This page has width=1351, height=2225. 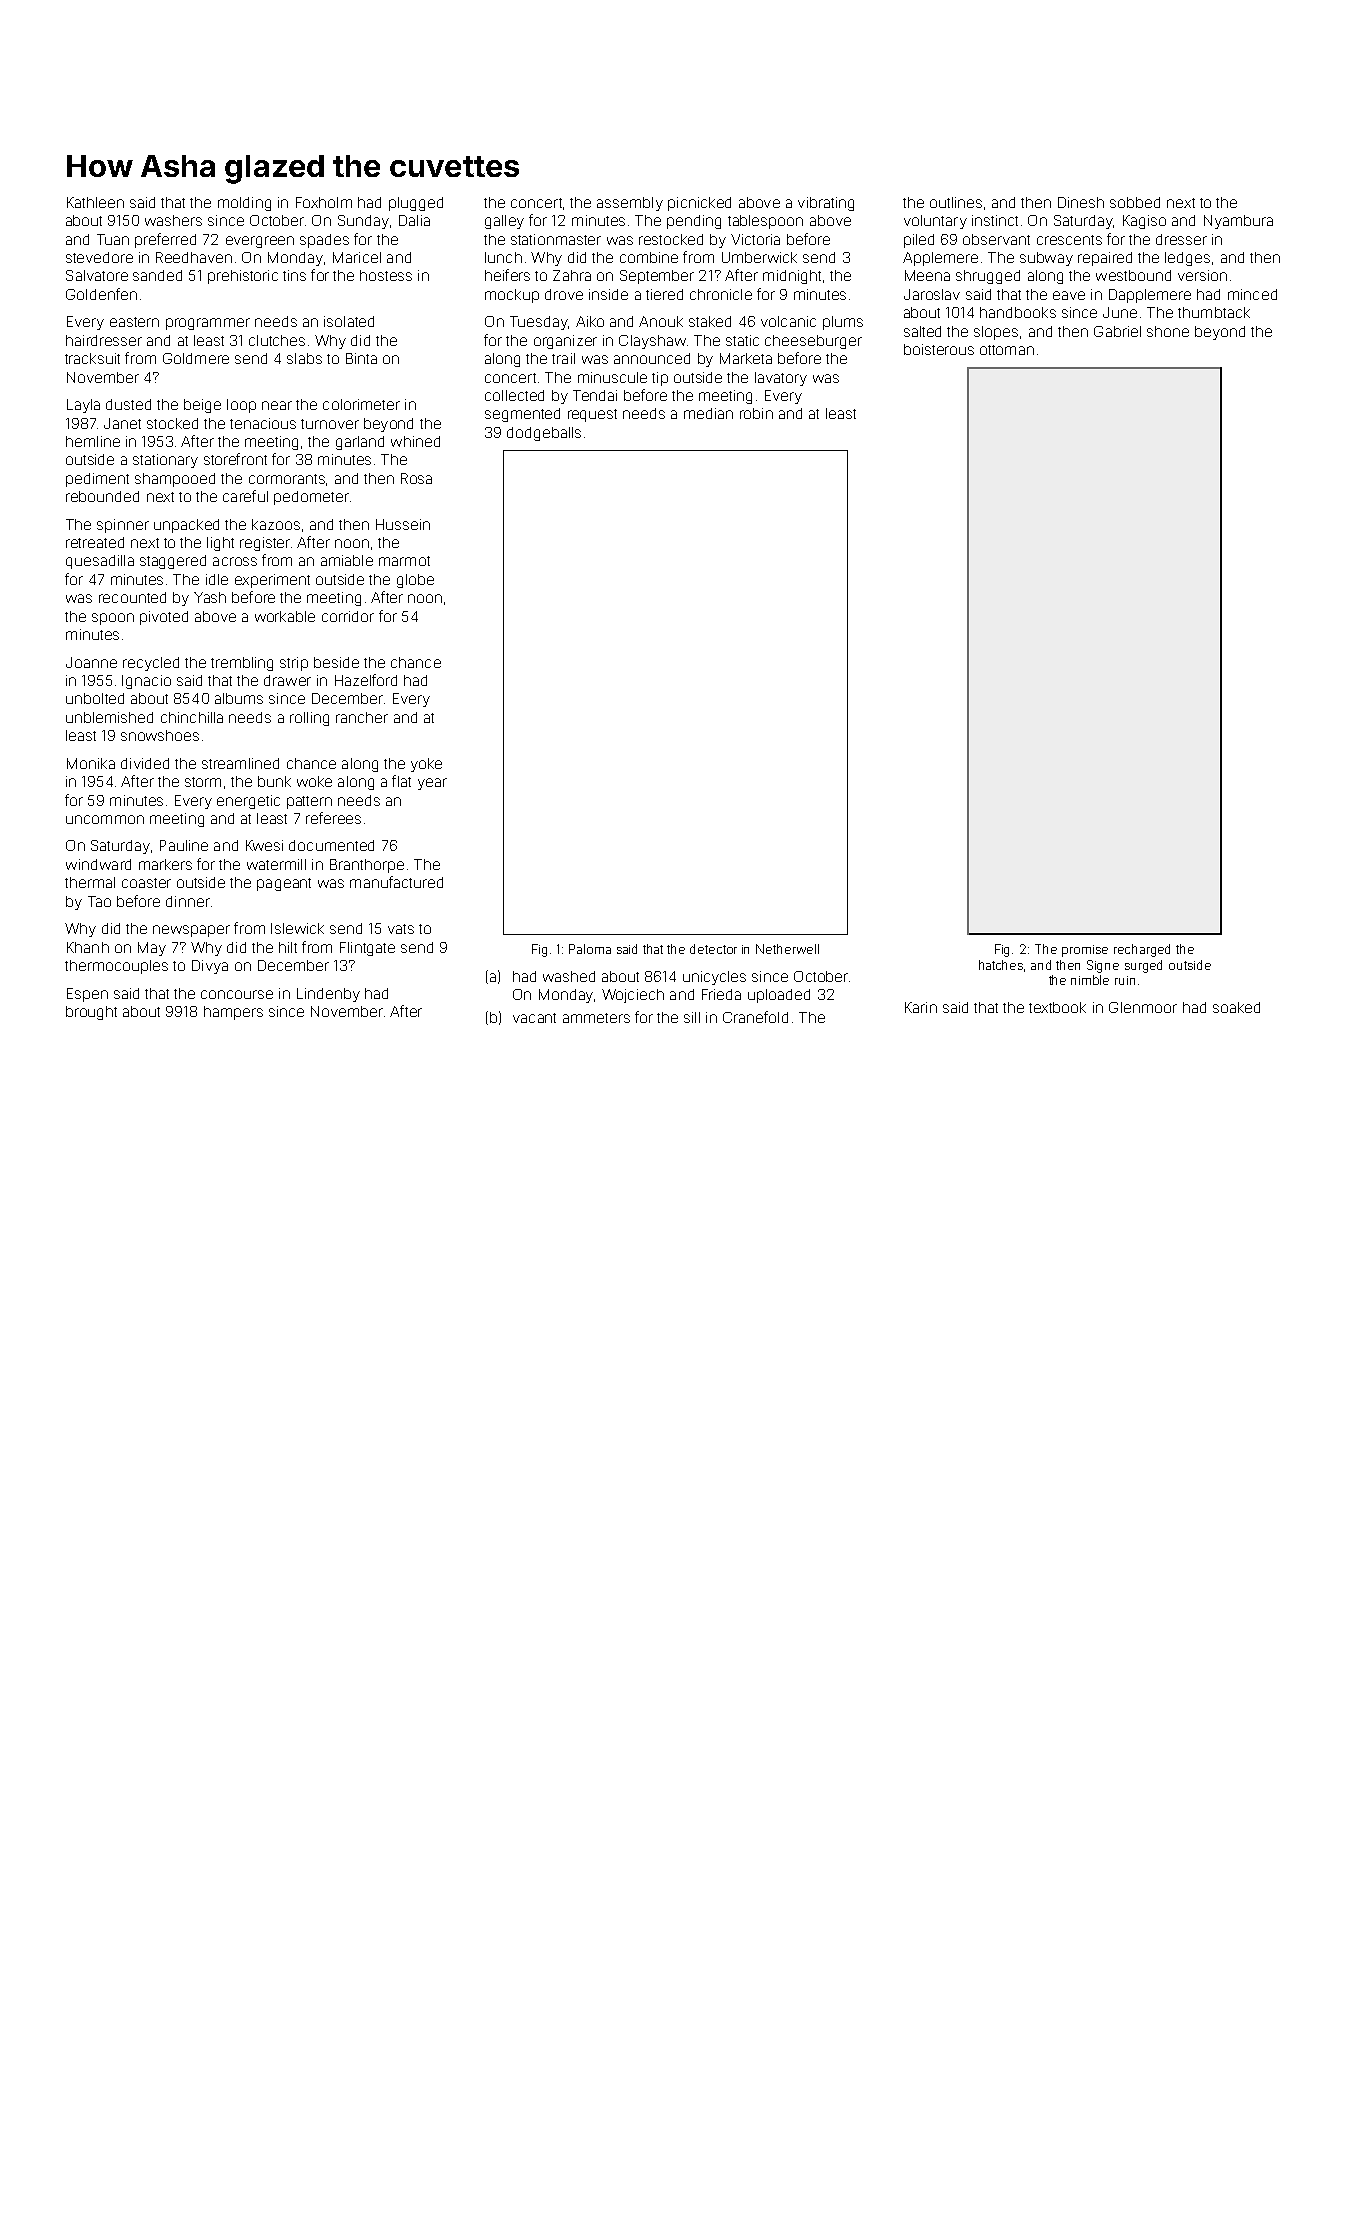 What do you see at coordinates (1081, 202) in the page?
I see `Dinesh` at bounding box center [1081, 202].
